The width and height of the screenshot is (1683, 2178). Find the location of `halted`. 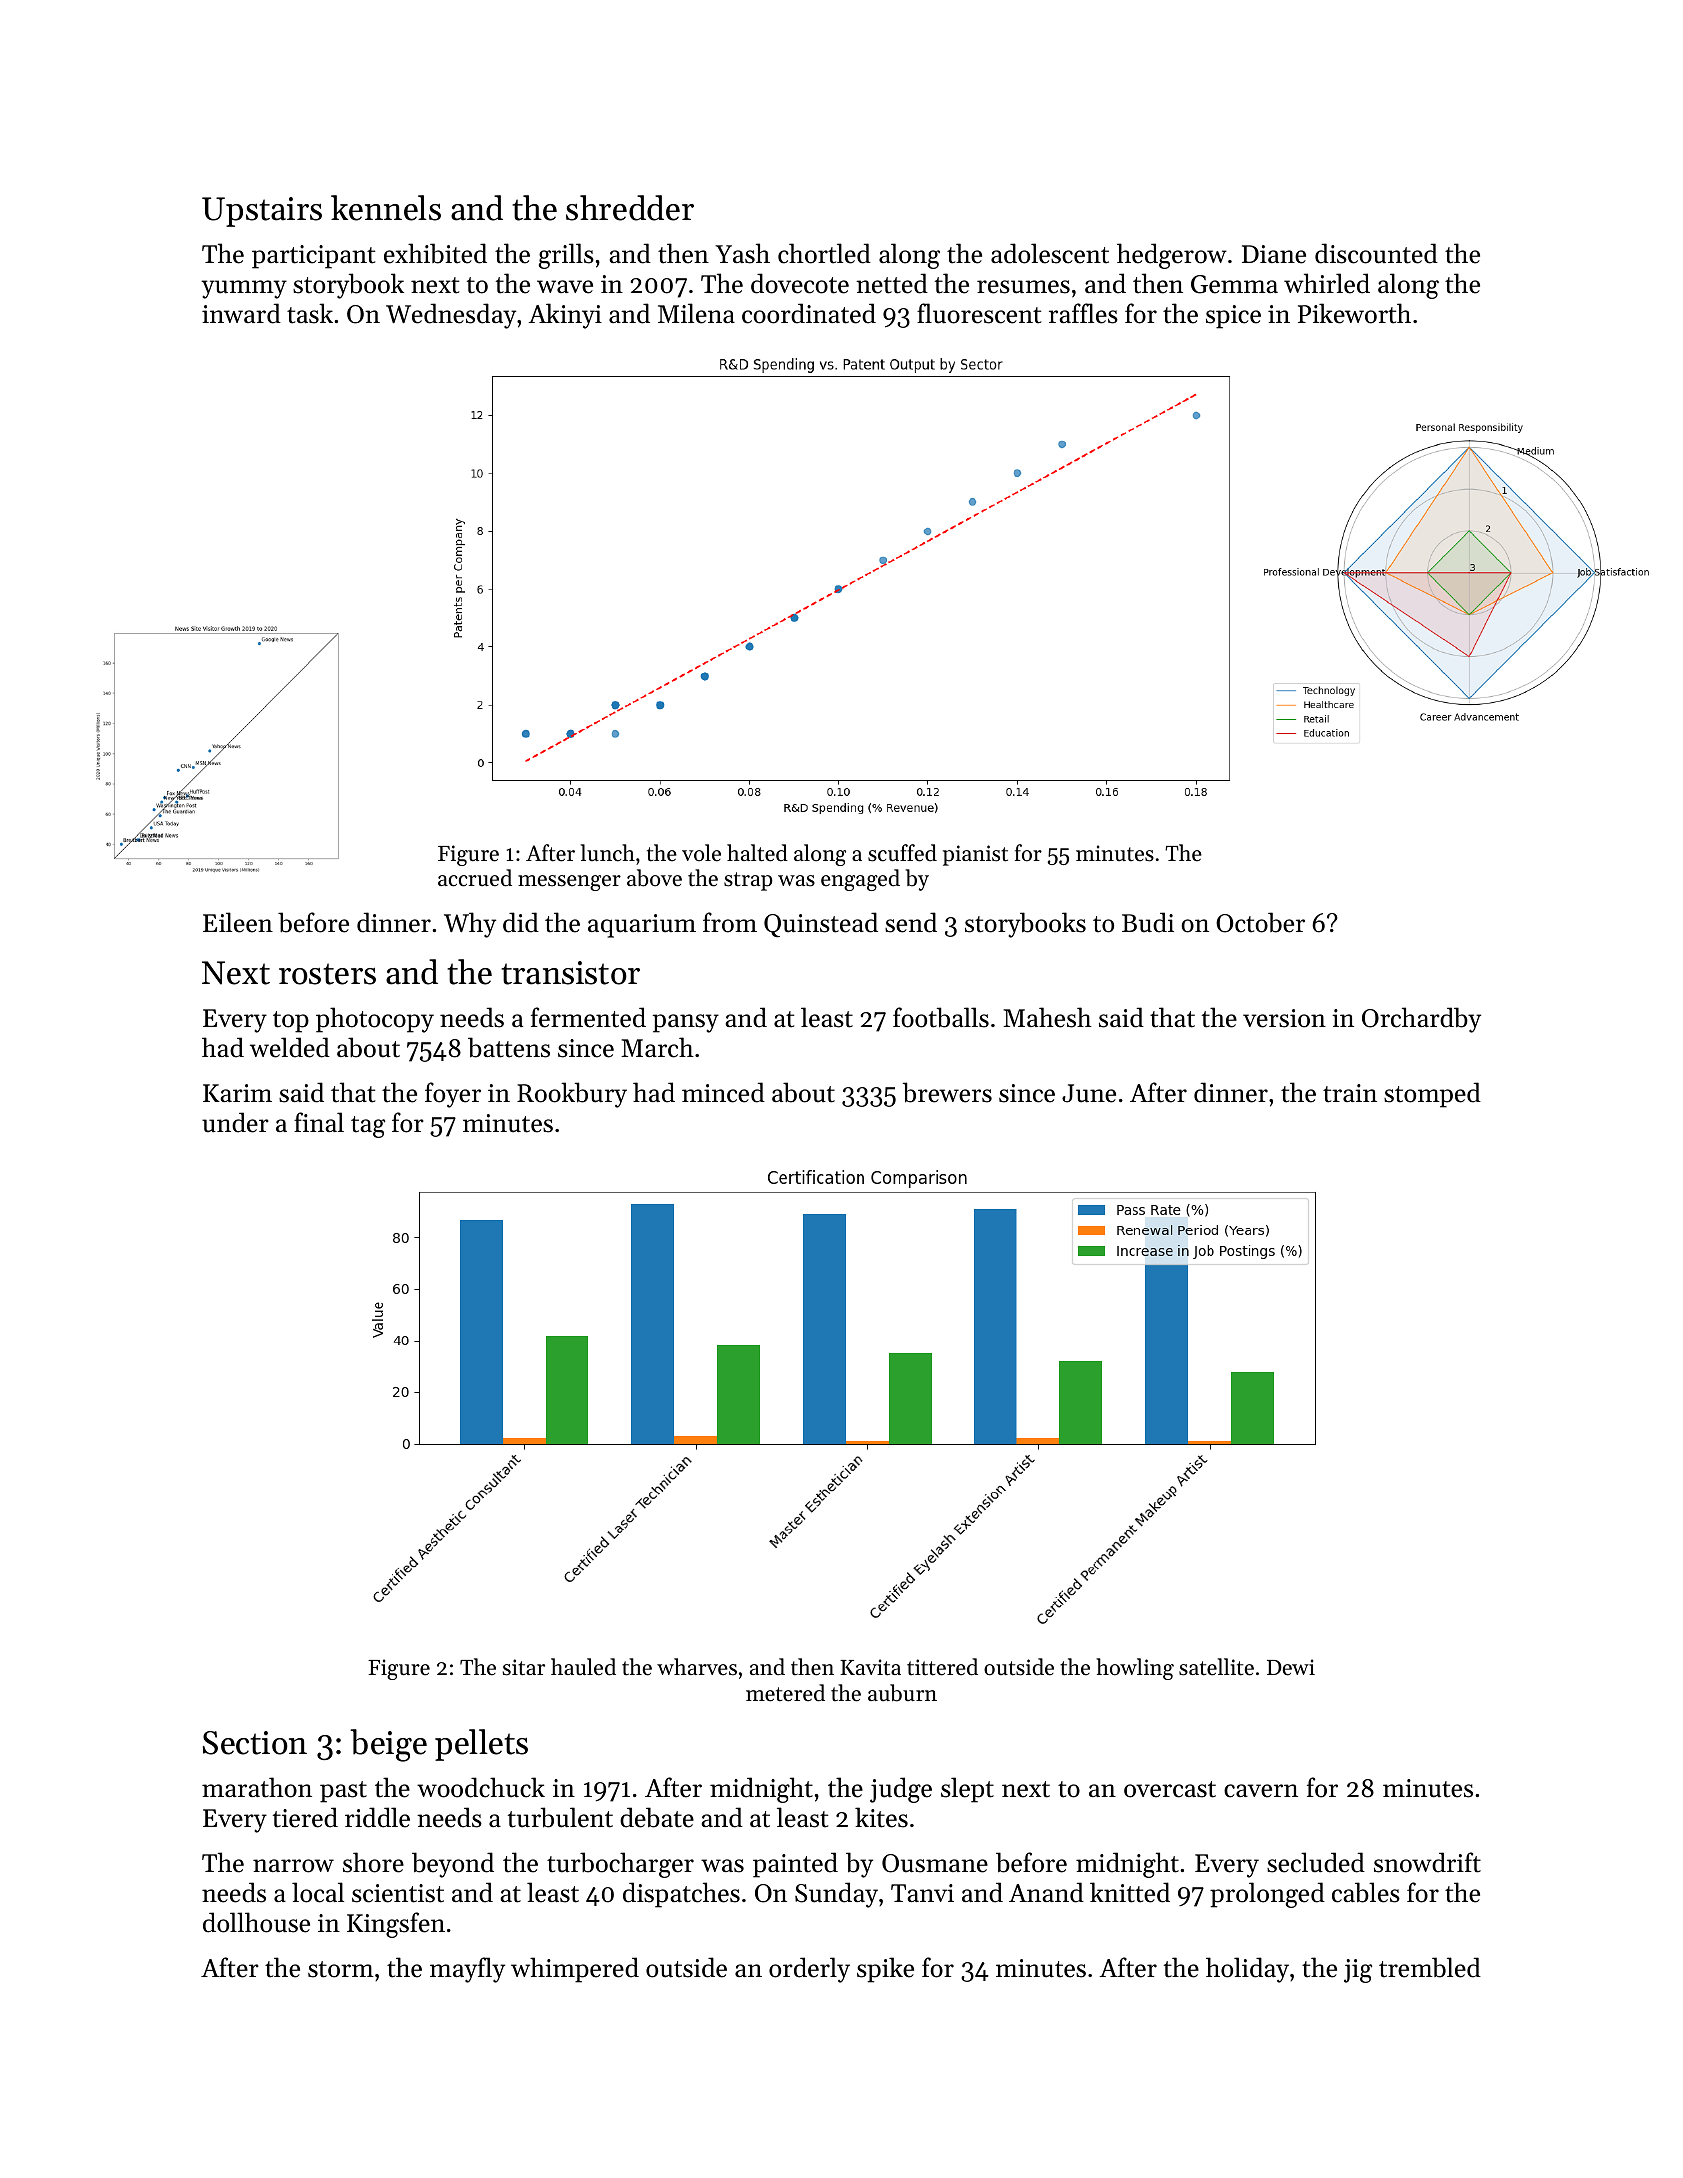

halted is located at coordinates (757, 853).
